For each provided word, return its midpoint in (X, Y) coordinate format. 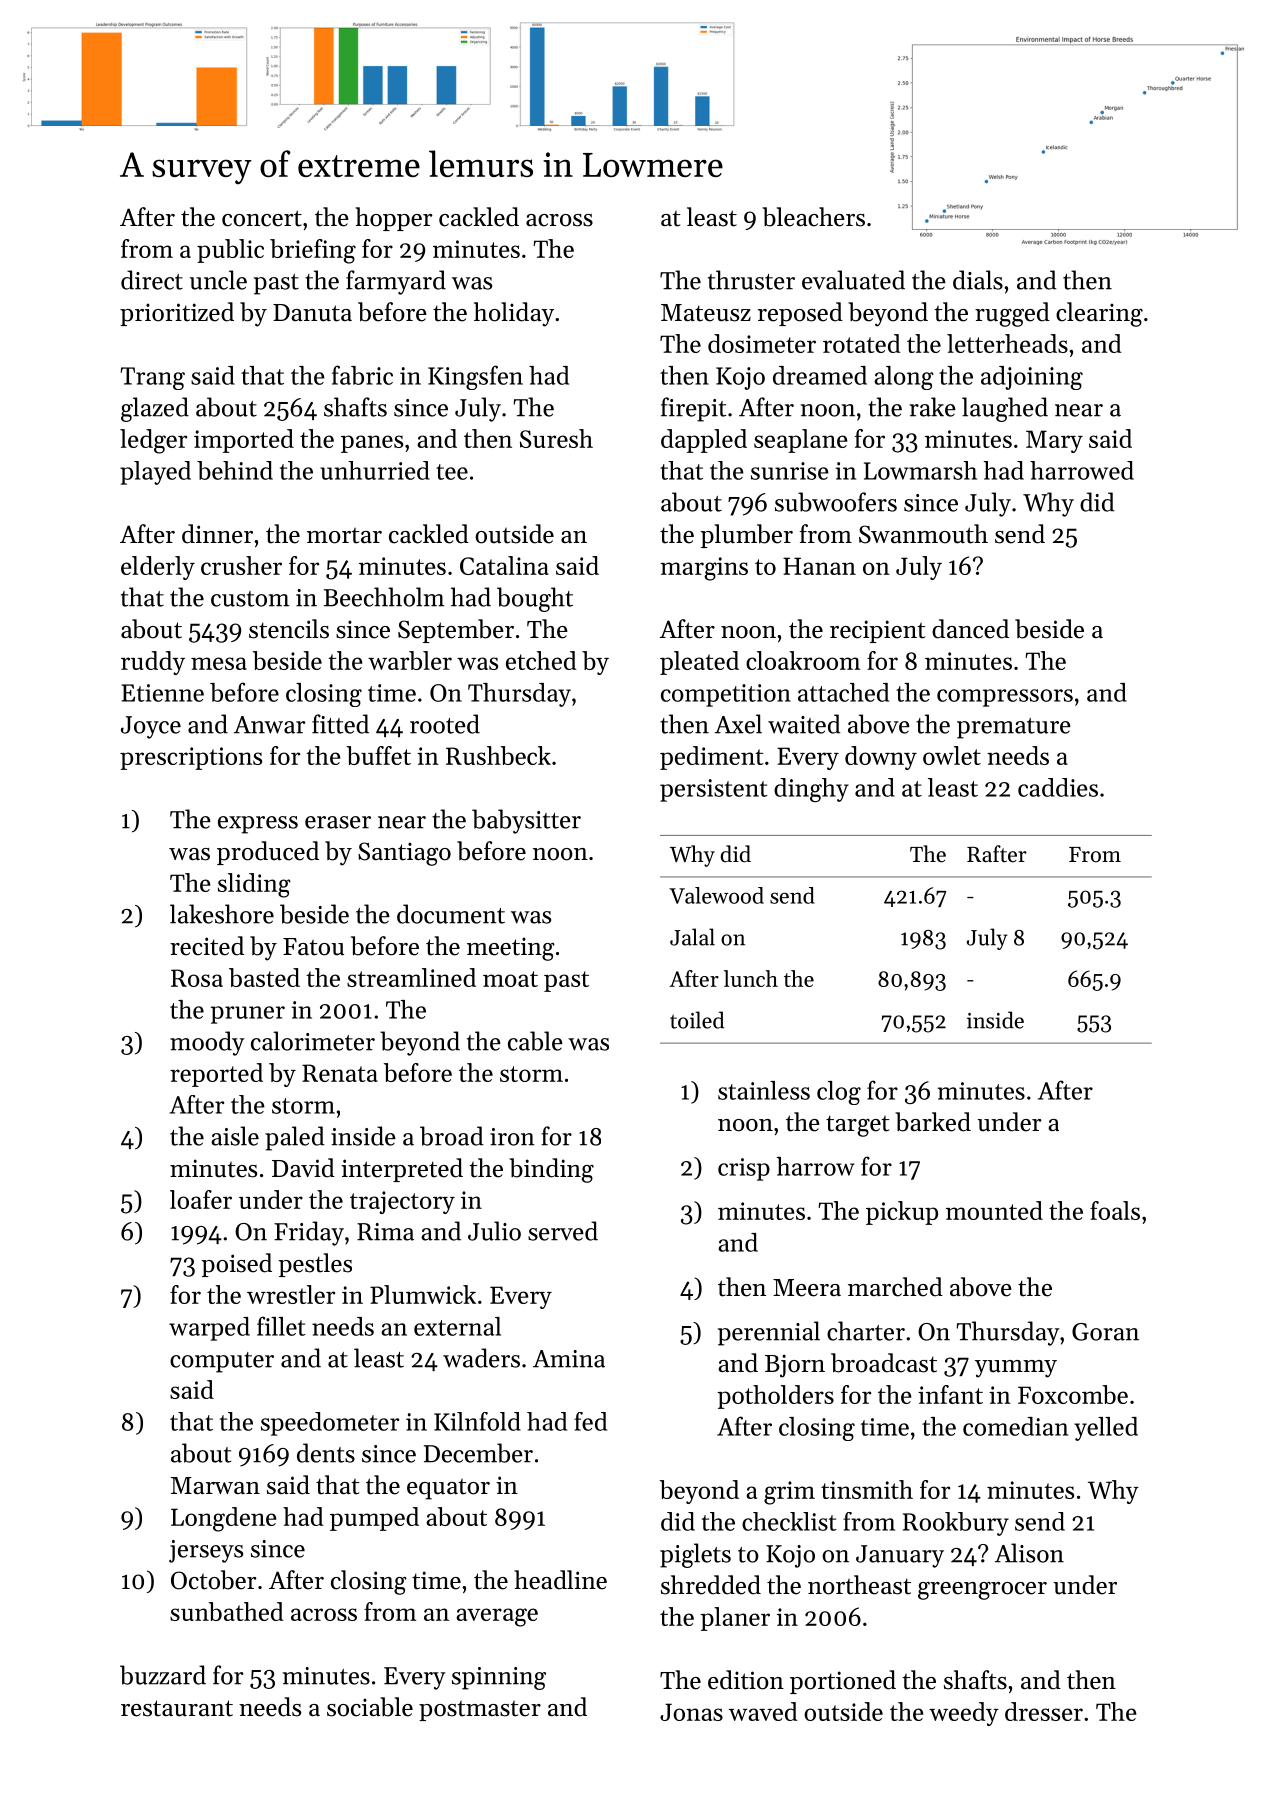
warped (209, 1329)
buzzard (163, 1675)
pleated (699, 663)
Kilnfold (477, 1421)
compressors (1005, 698)
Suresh (556, 438)
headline (560, 1580)
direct (152, 280)
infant (950, 1394)
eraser (338, 822)
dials (978, 280)
